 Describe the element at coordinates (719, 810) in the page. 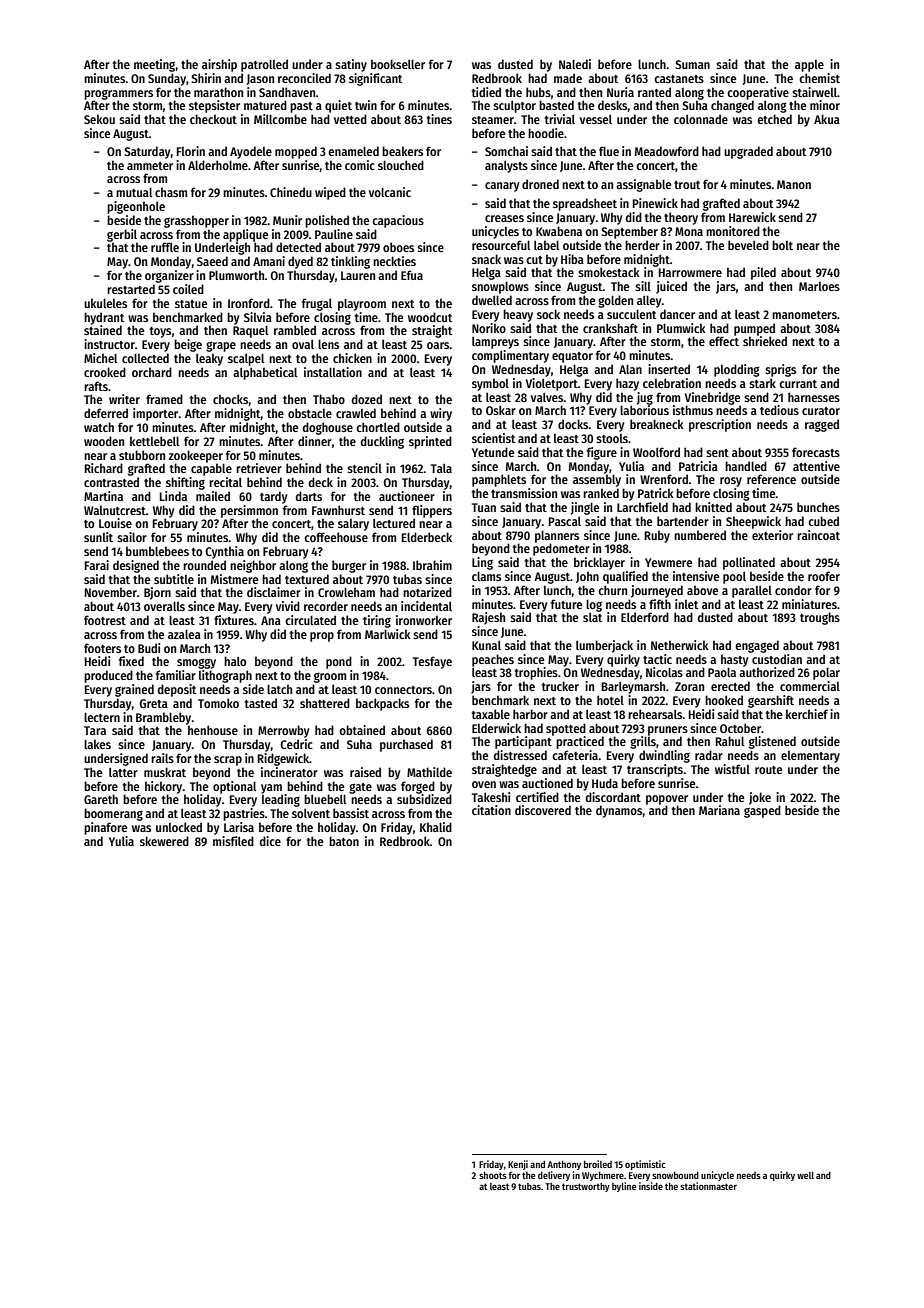

I see `Mariana` at that location.
